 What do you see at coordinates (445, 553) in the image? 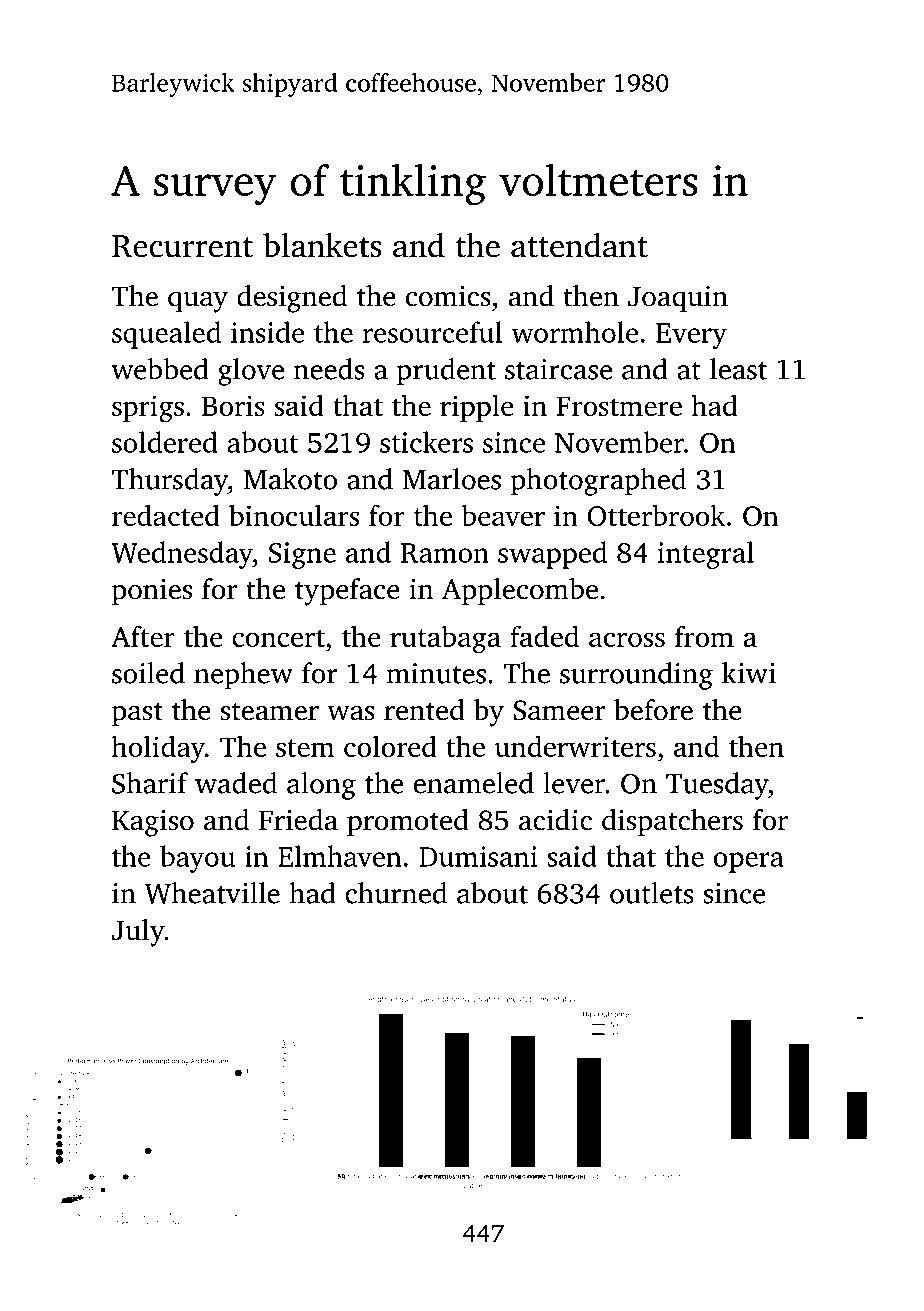
I see `Ramon` at bounding box center [445, 553].
